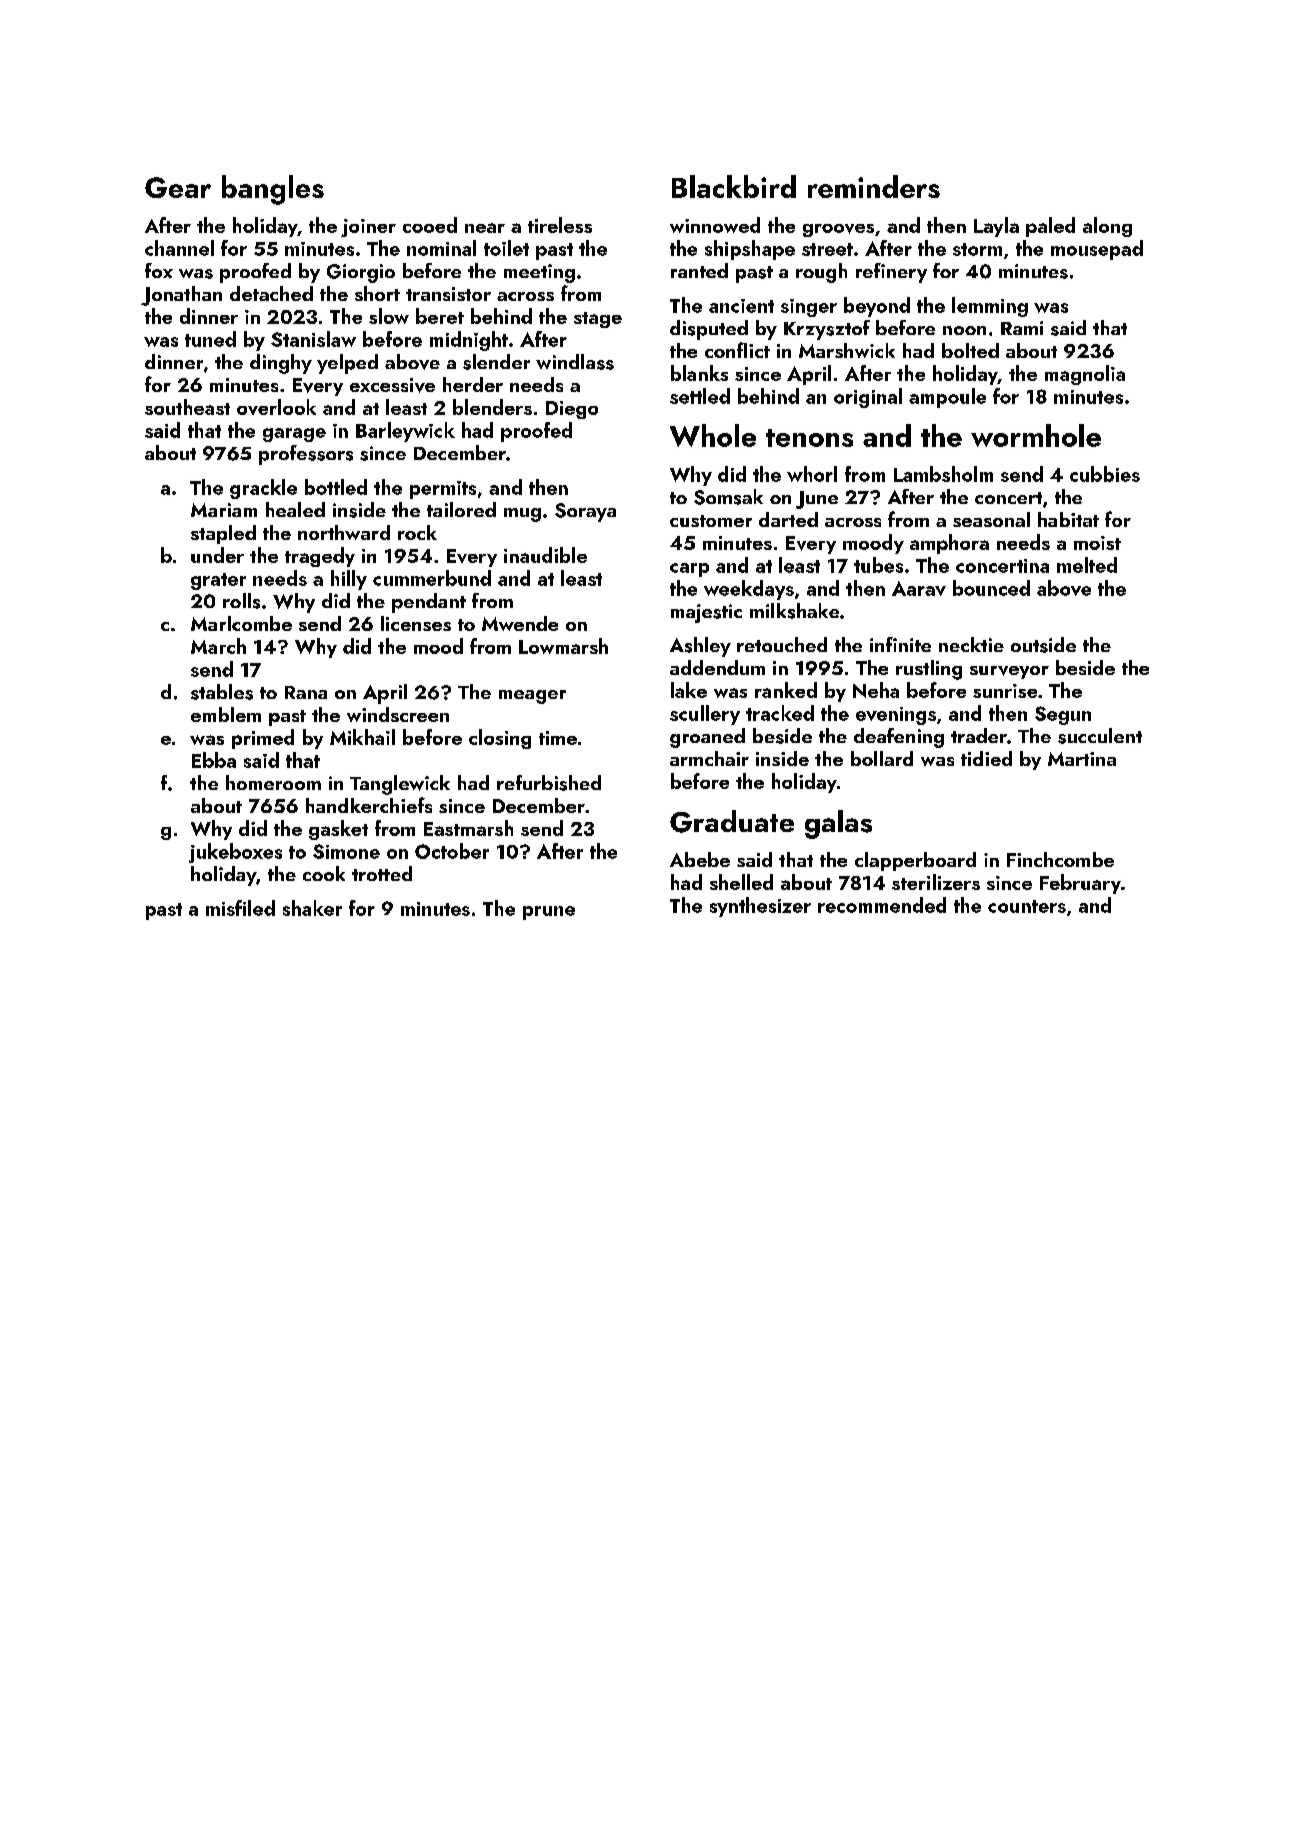 The width and height of the screenshot is (1297, 1835). What do you see at coordinates (448, 294) in the screenshot?
I see `transistor` at bounding box center [448, 294].
